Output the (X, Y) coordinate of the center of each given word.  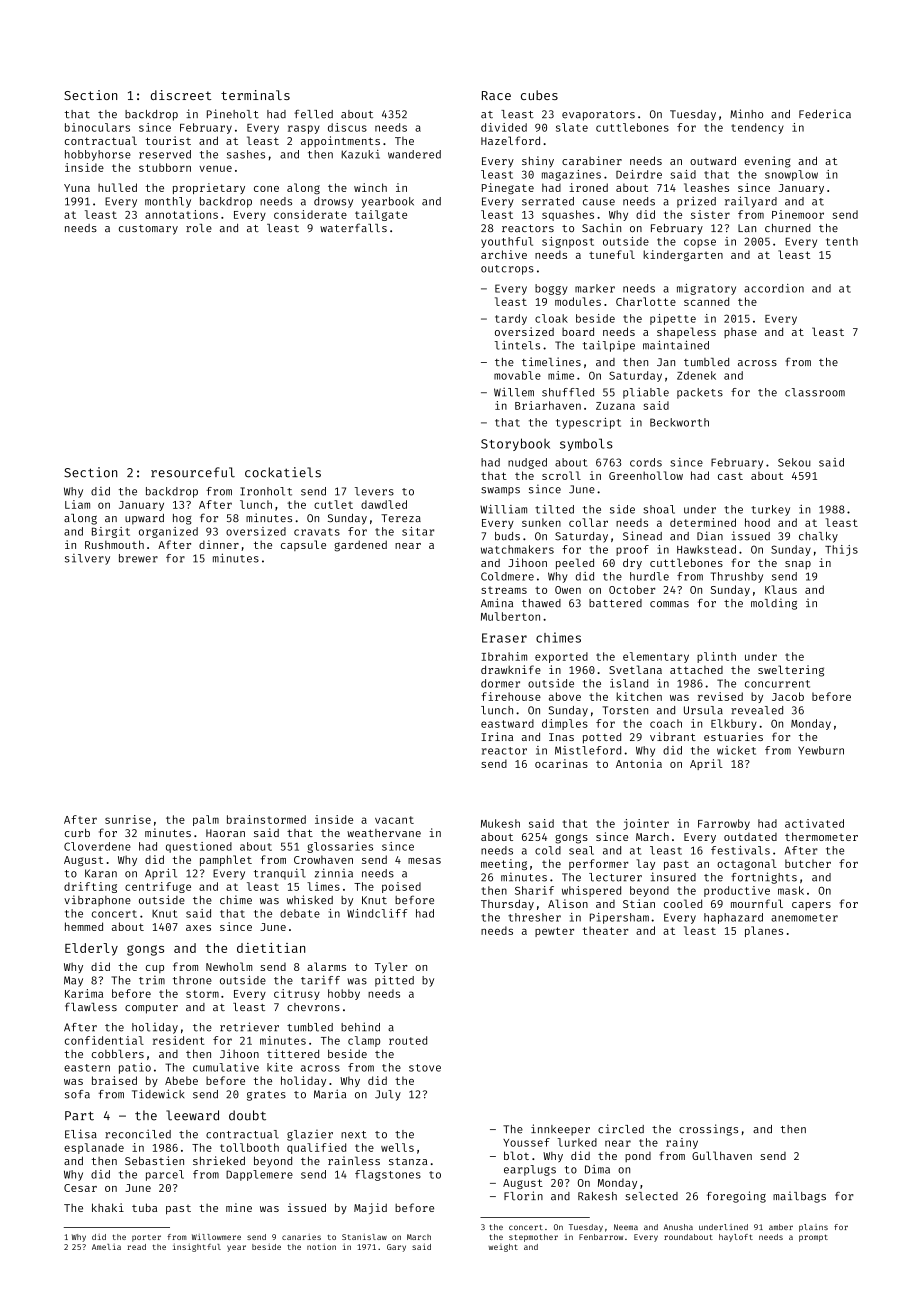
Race (496, 95)
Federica (825, 114)
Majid (370, 1208)
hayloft (736, 1238)
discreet (181, 95)
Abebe (181, 1080)
